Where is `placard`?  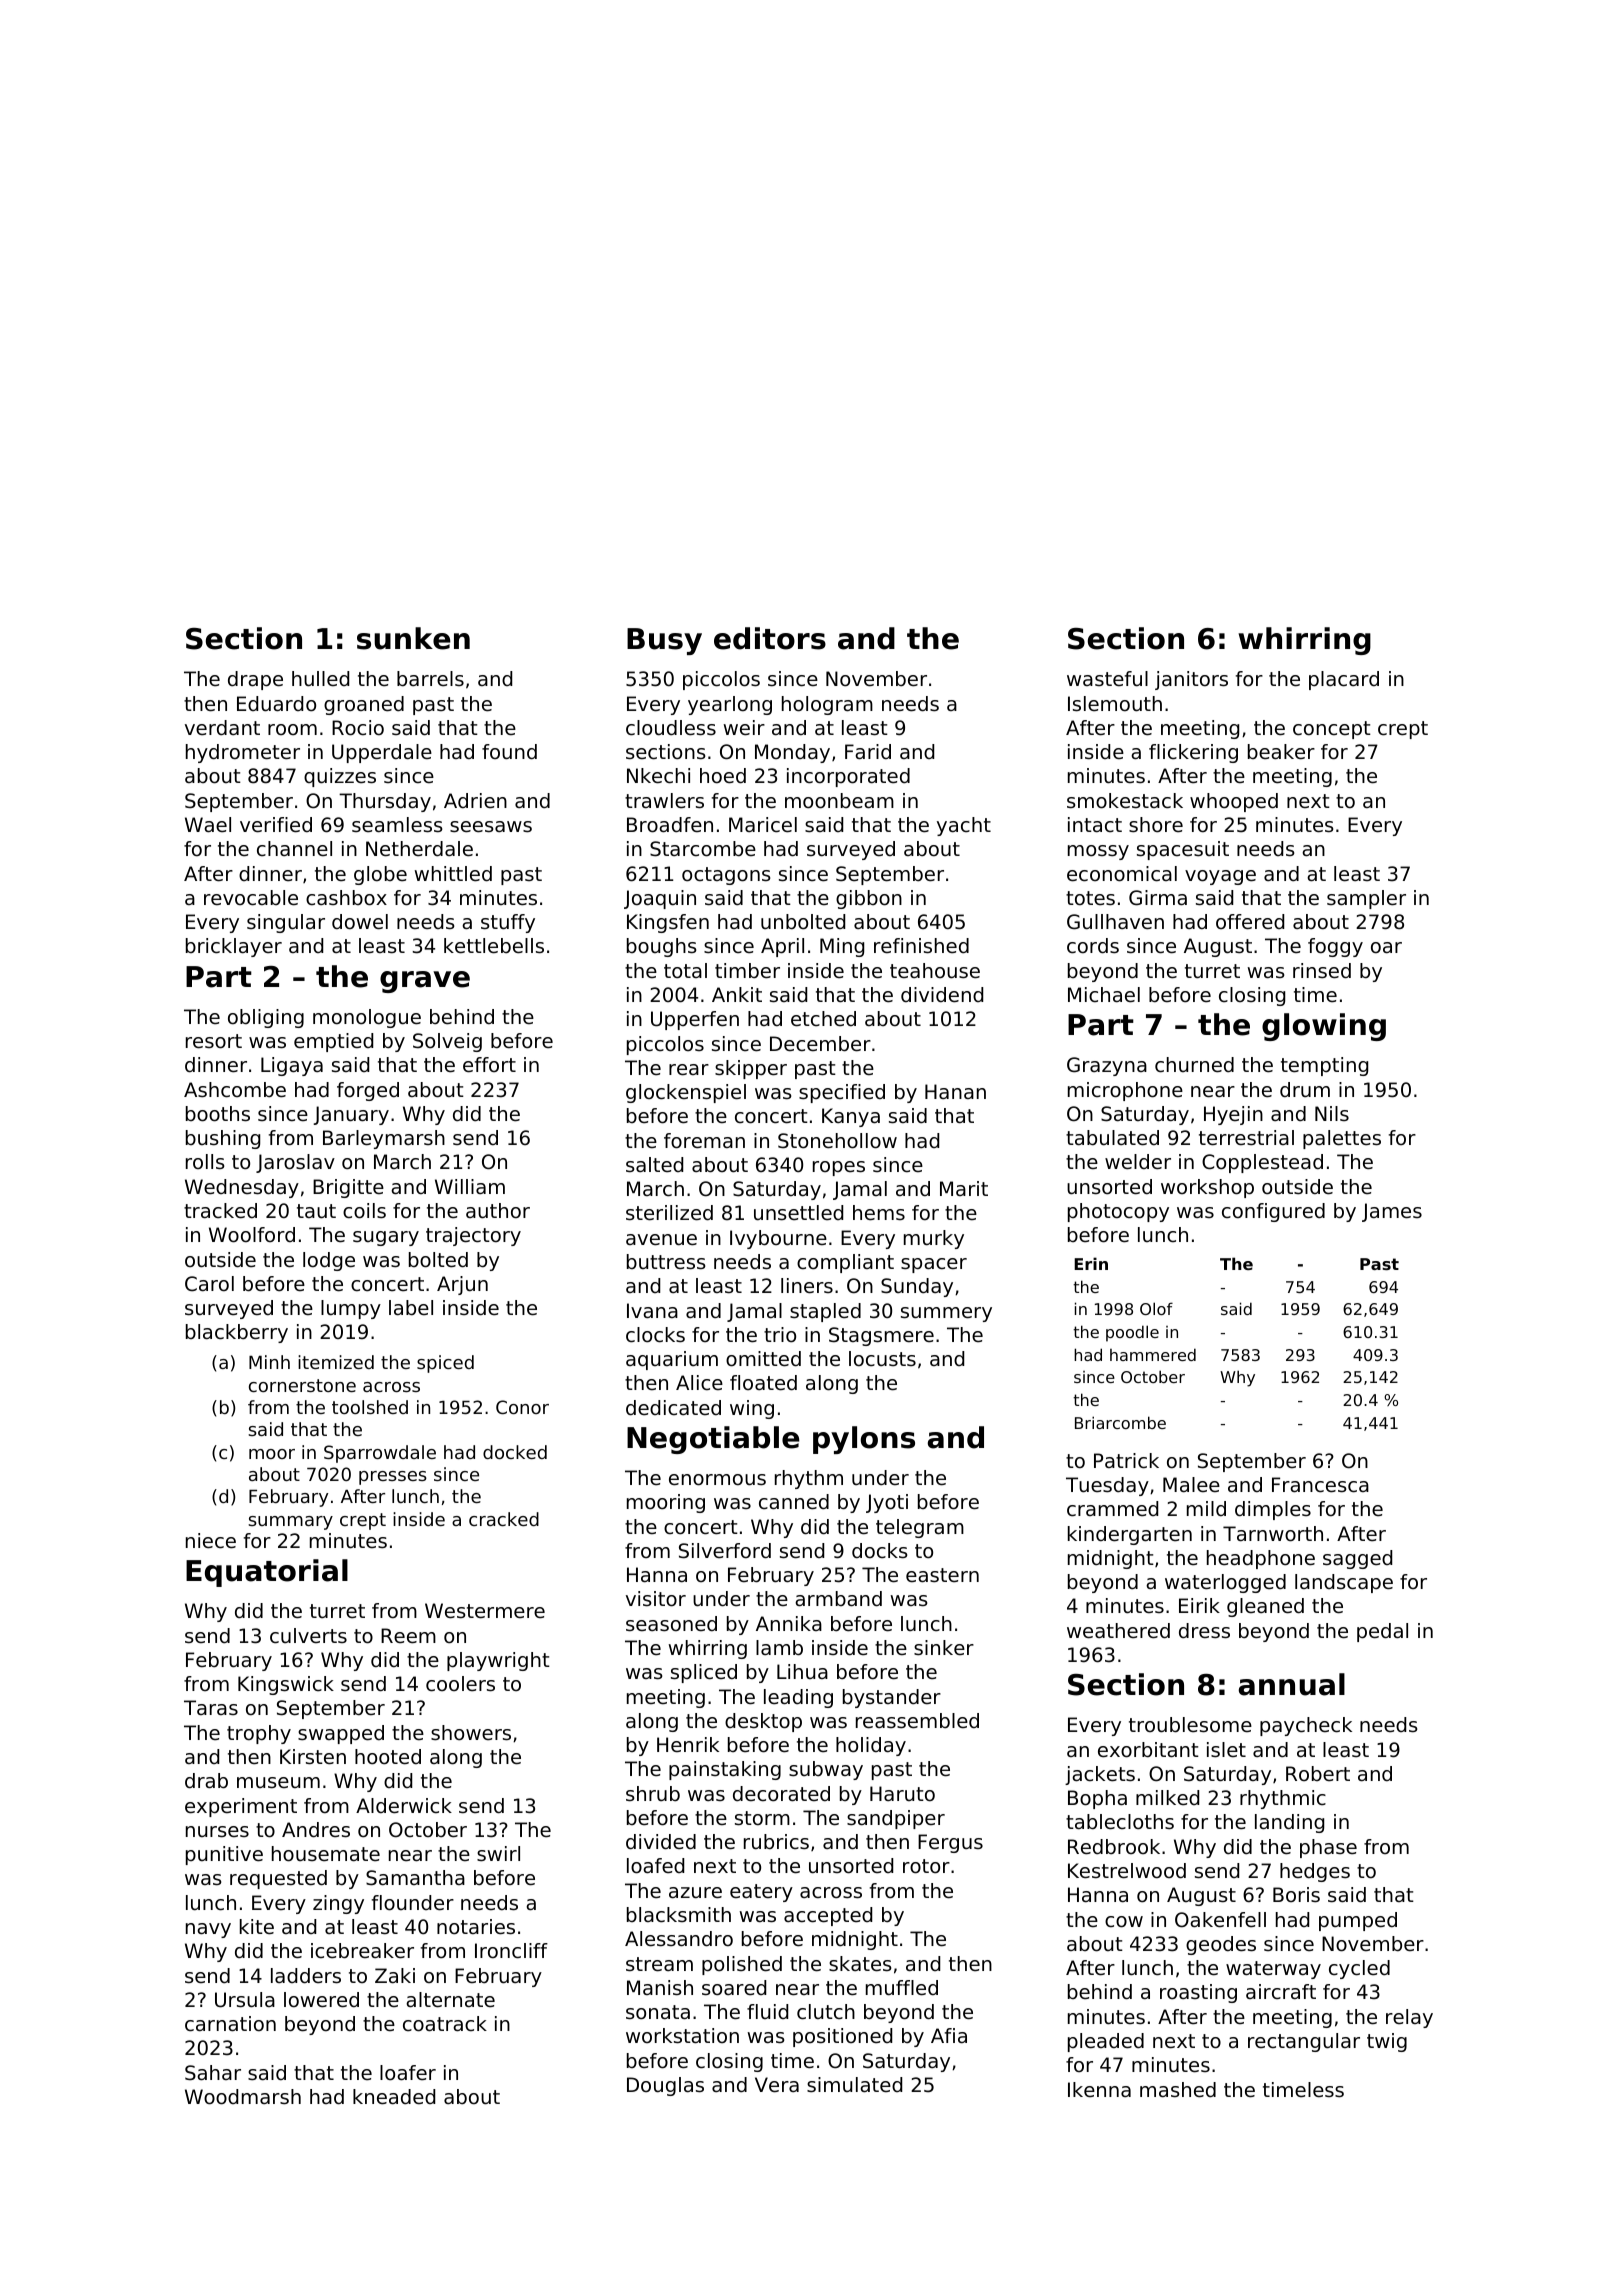 placard is located at coordinates (1344, 680).
